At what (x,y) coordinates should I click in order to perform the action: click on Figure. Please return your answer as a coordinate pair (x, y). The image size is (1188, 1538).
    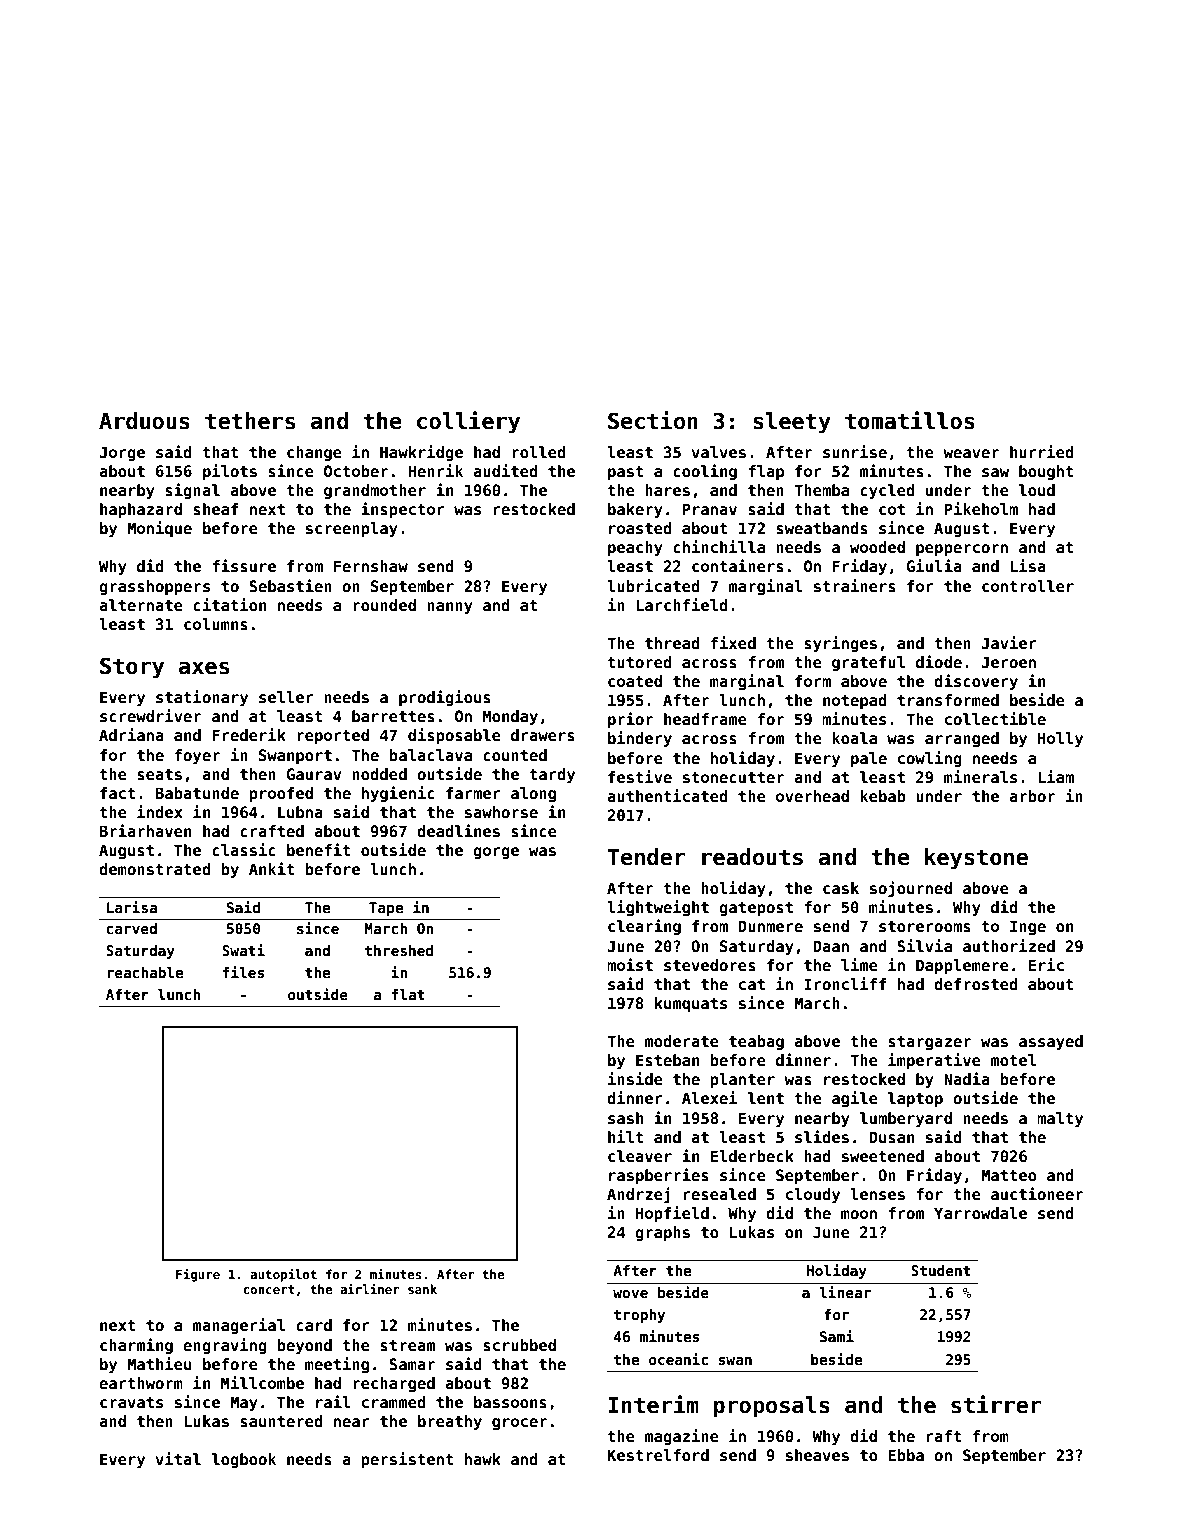
    Looking at the image, I should click on (198, 1275).
